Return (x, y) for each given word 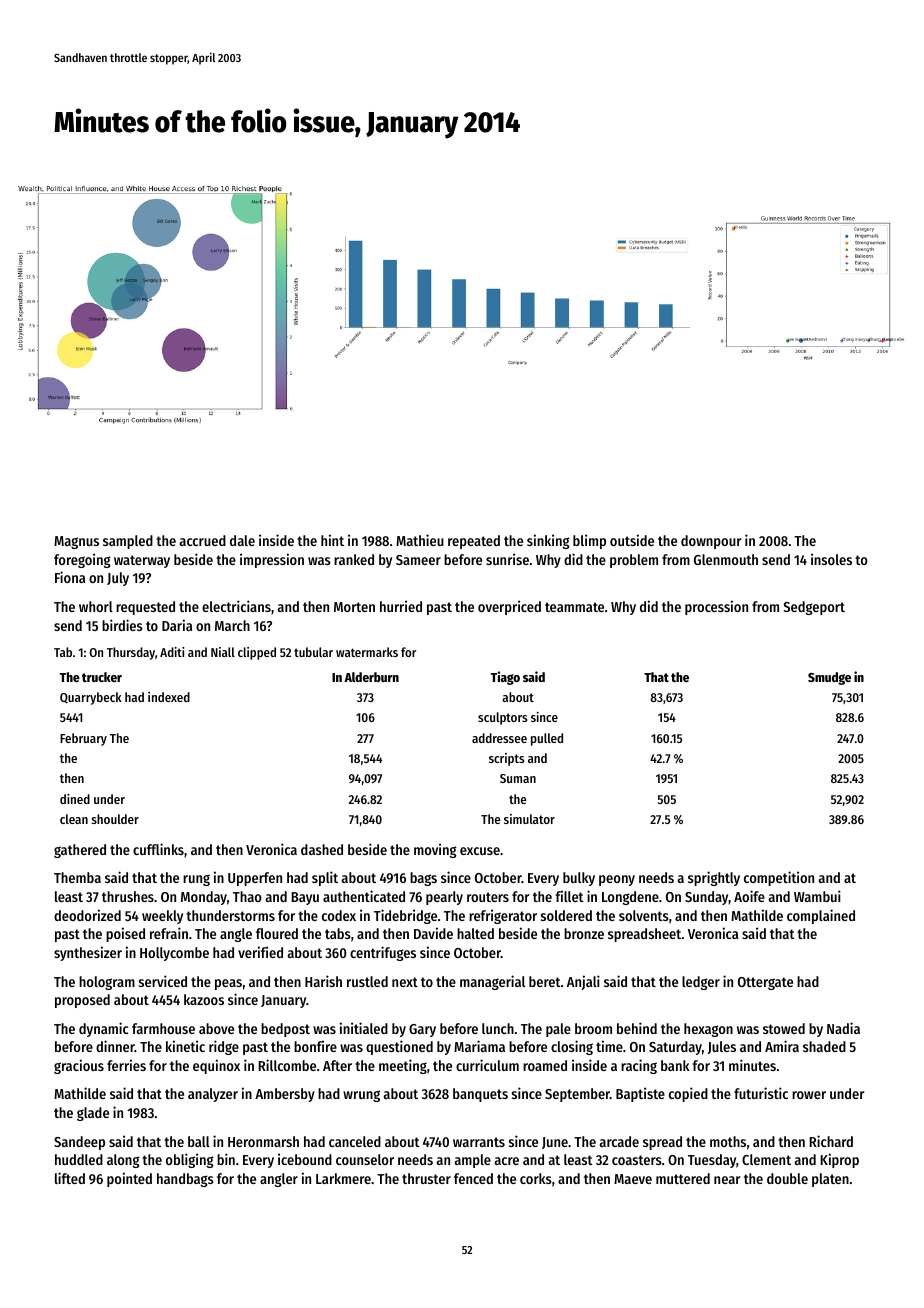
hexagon (708, 1030)
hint (332, 540)
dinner (115, 1046)
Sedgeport (814, 608)
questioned (399, 1047)
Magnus (76, 542)
